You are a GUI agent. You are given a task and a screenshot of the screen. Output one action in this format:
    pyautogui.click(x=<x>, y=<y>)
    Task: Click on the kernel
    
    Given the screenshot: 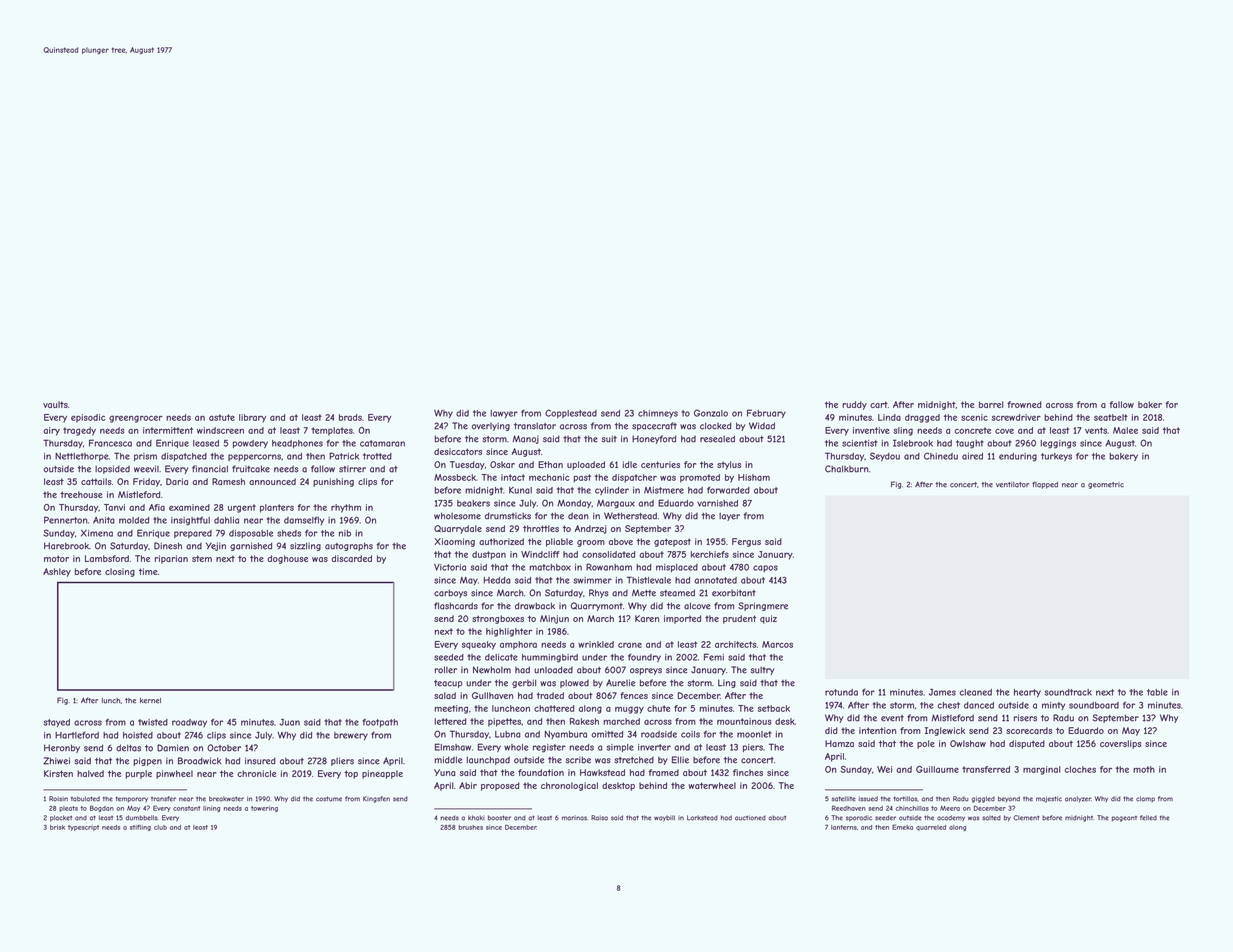 What is the action you would take?
    pyautogui.click(x=150, y=701)
